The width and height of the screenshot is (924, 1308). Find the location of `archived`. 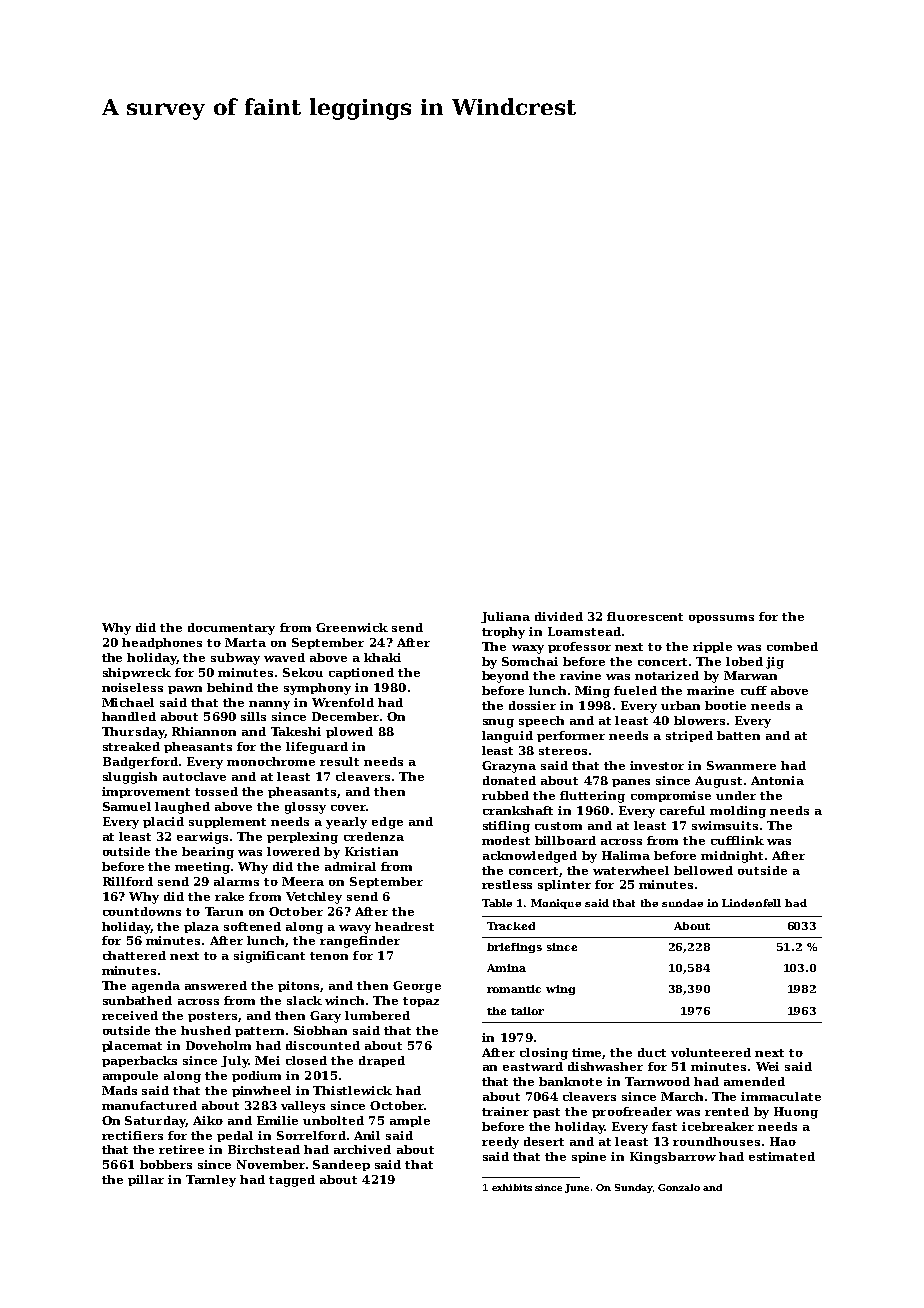

archived is located at coordinates (362, 1149).
